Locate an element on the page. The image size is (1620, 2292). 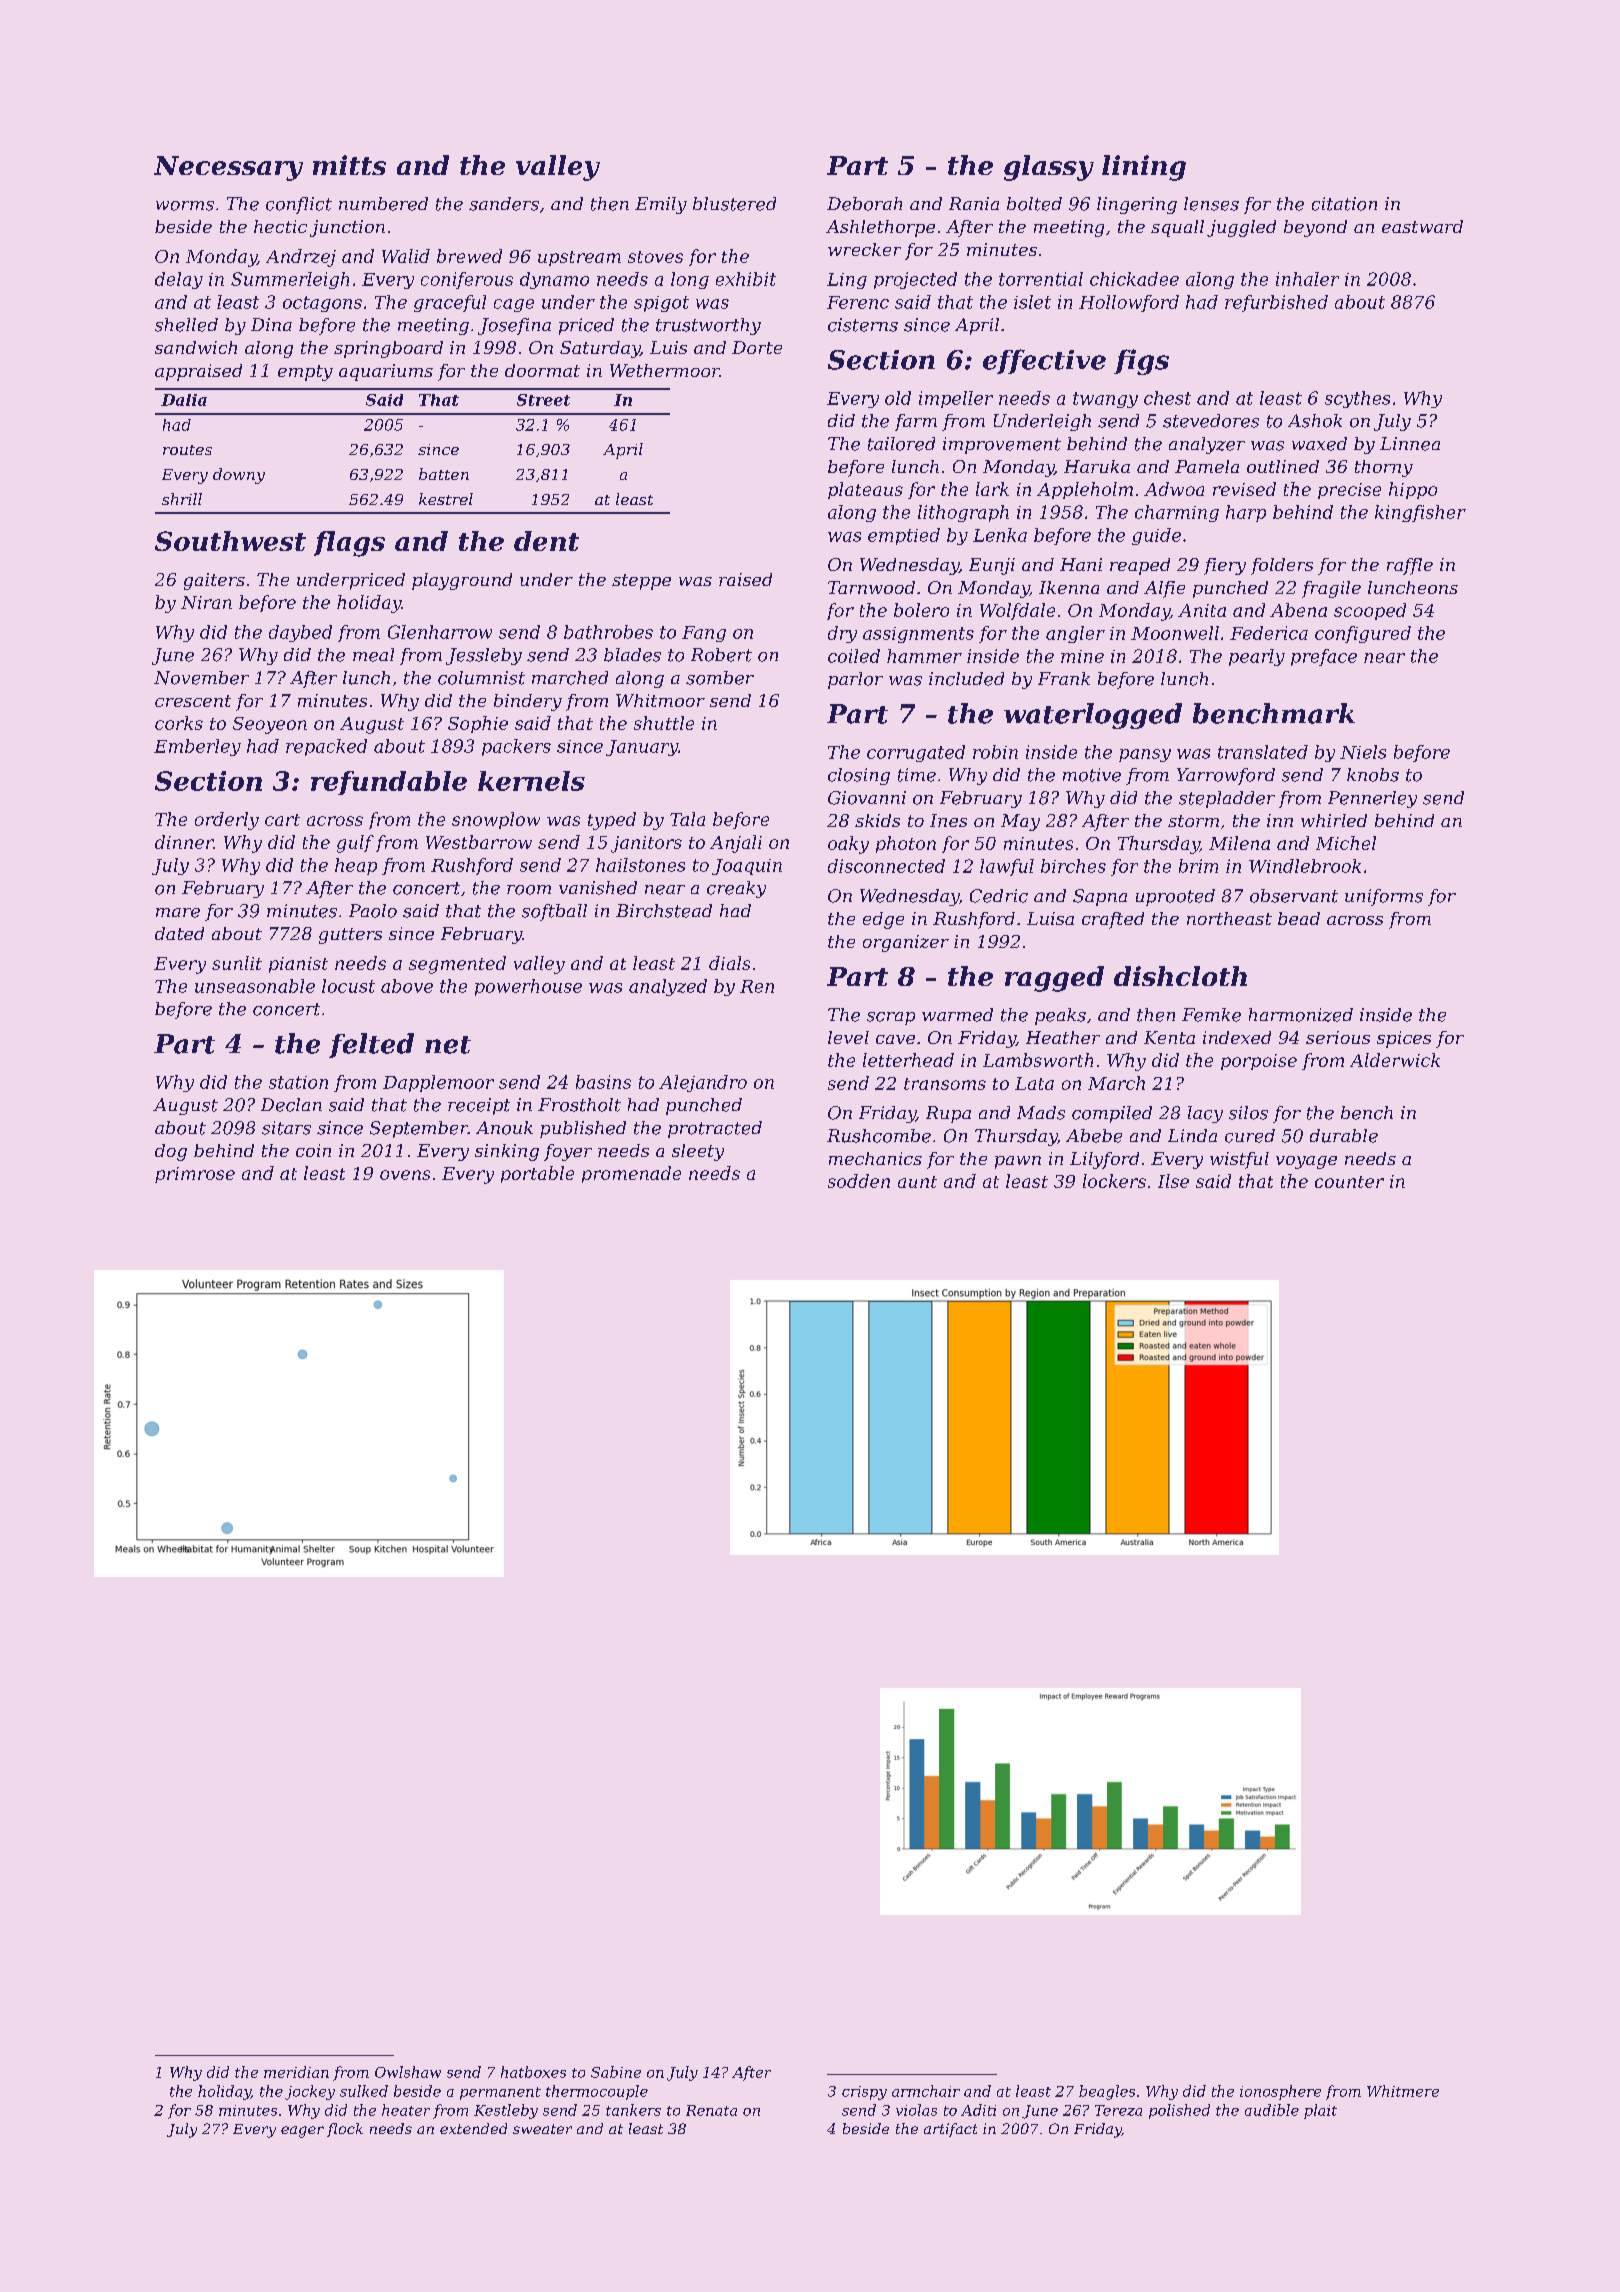
dishcloth is located at coordinates (1180, 976).
